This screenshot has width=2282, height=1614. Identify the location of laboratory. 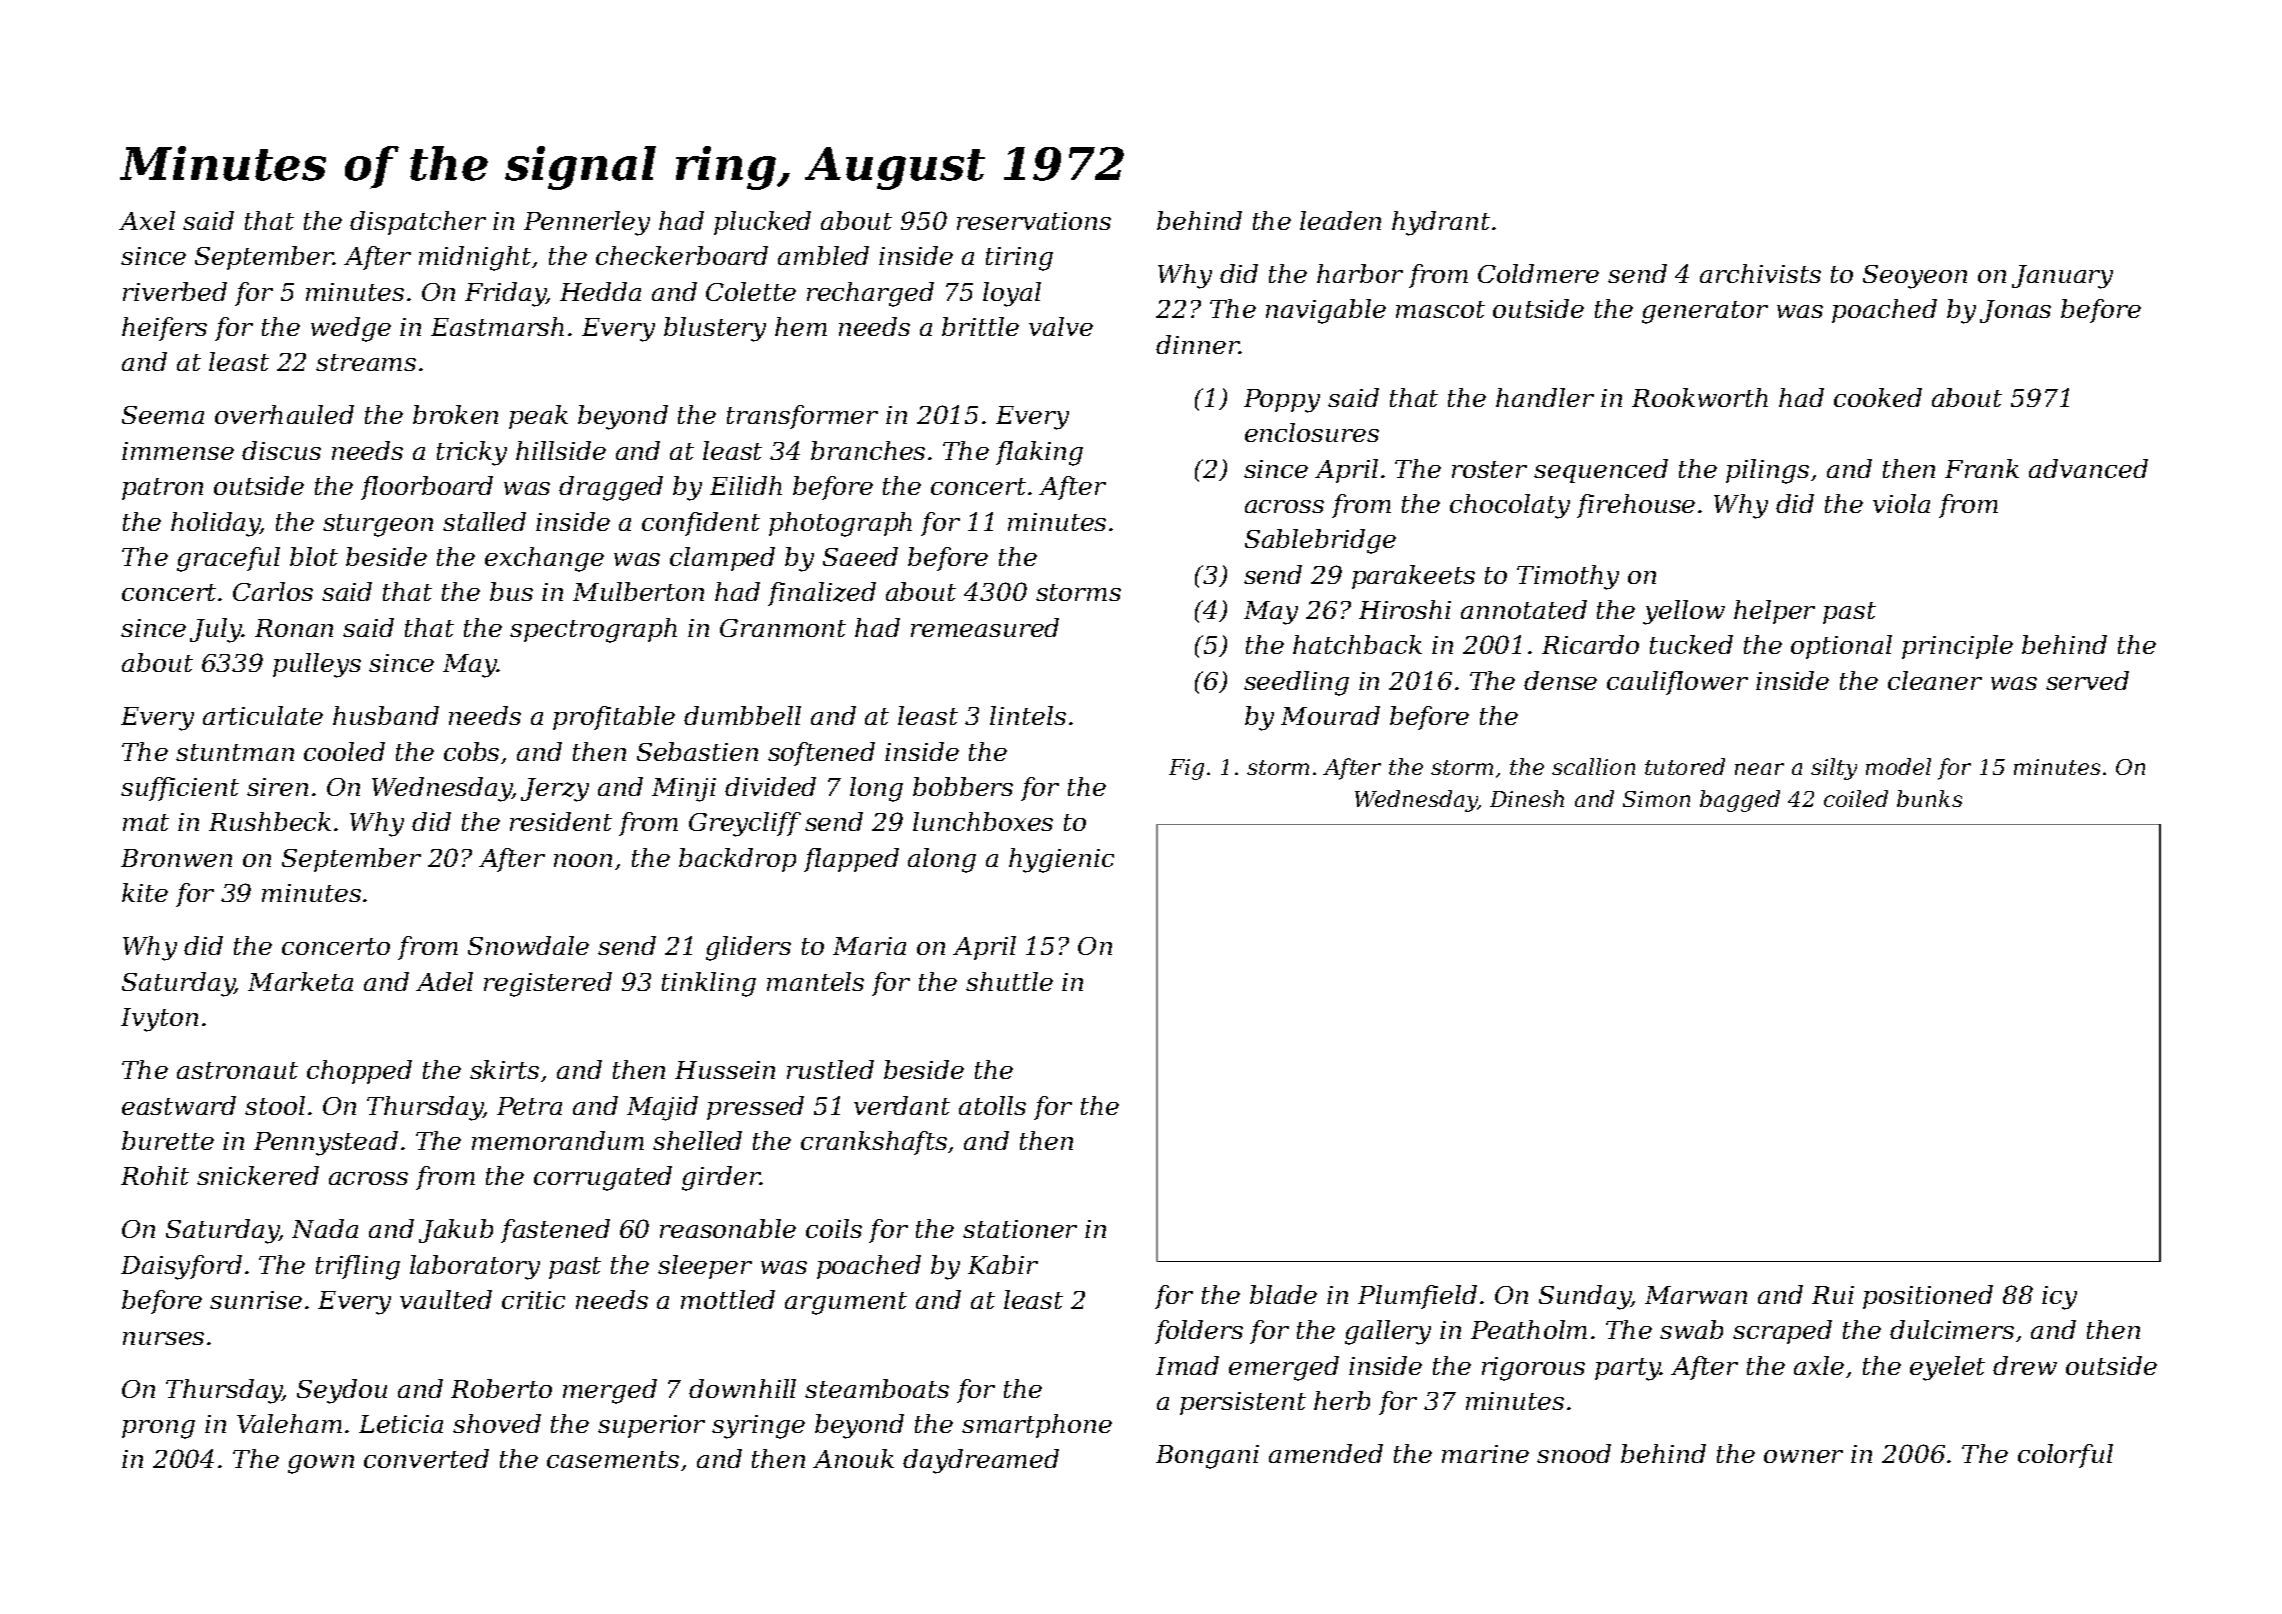
(475, 1267).
